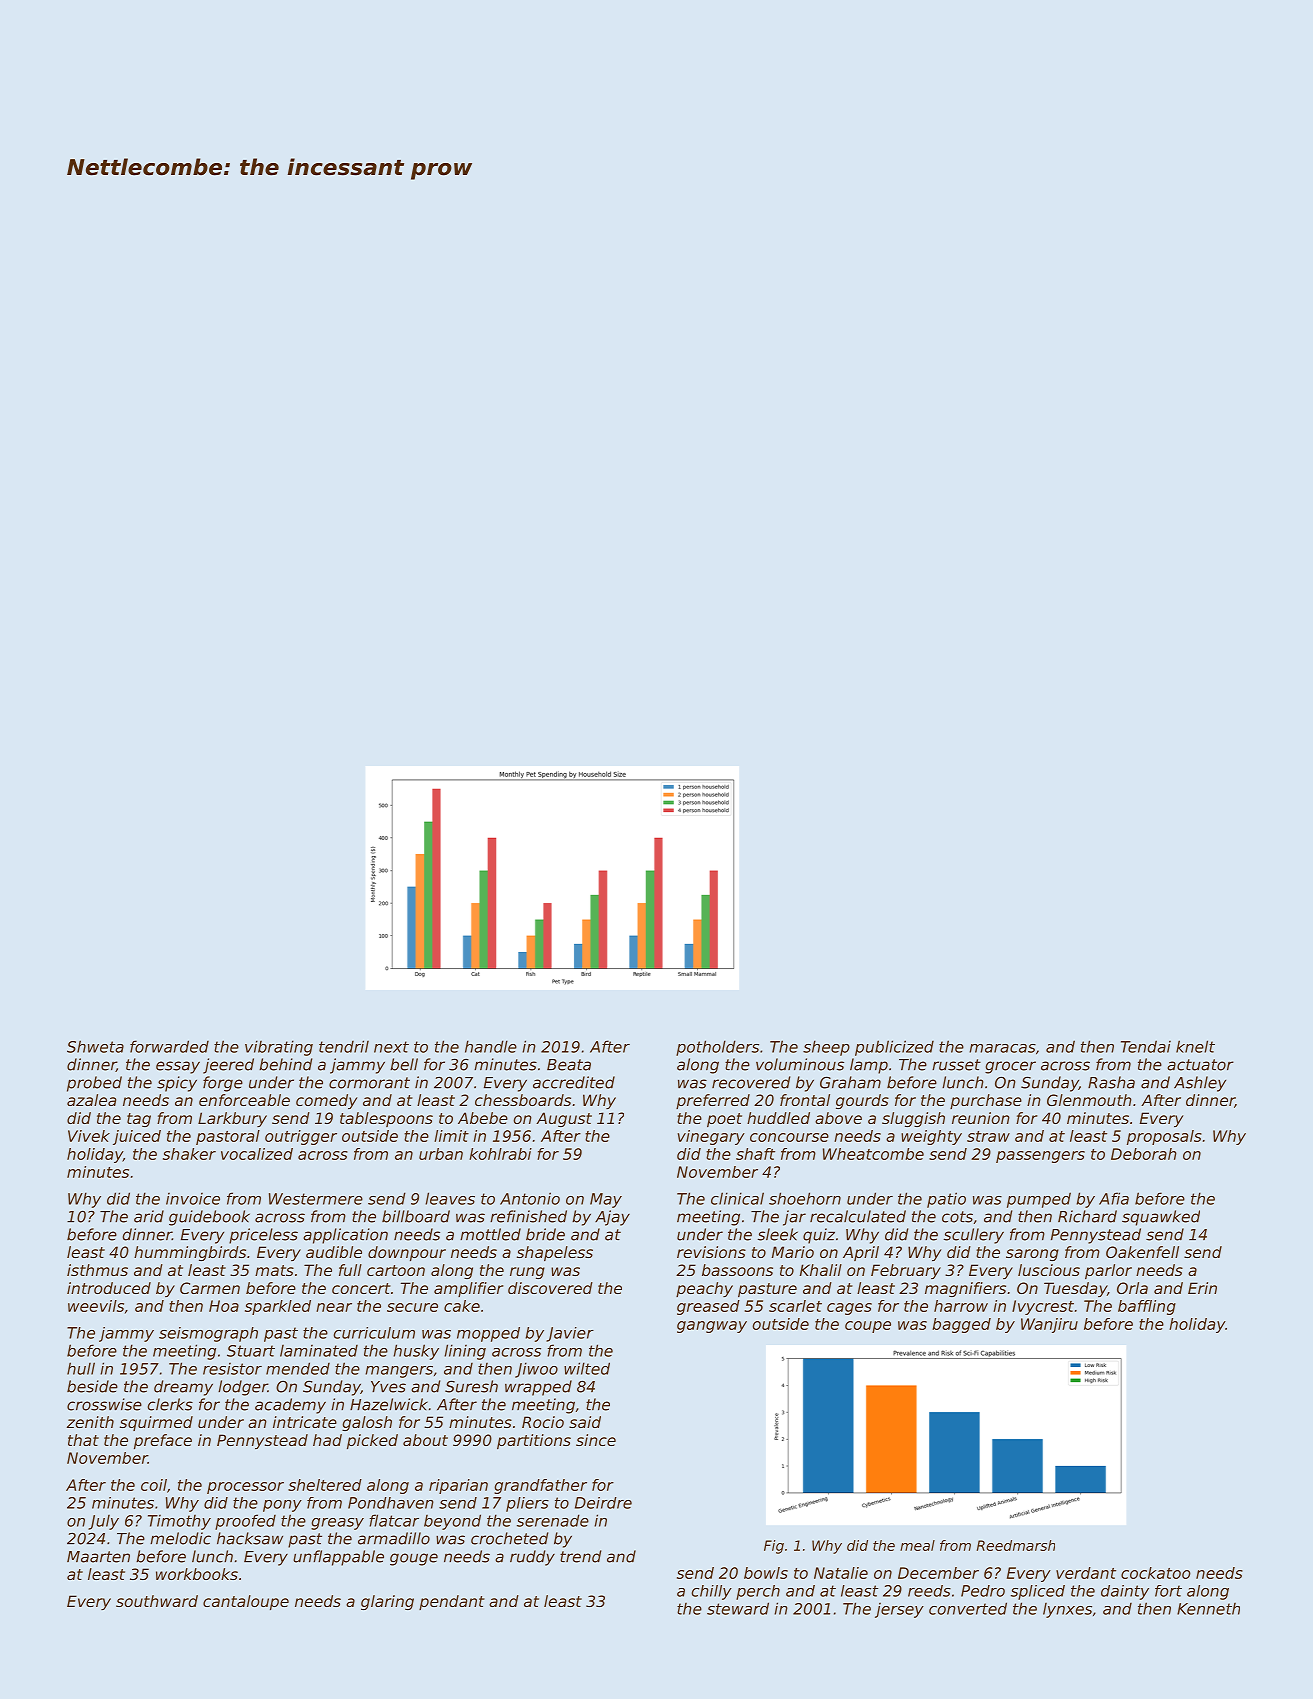  Describe the element at coordinates (91, 1100) in the image. I see `azalea` at that location.
